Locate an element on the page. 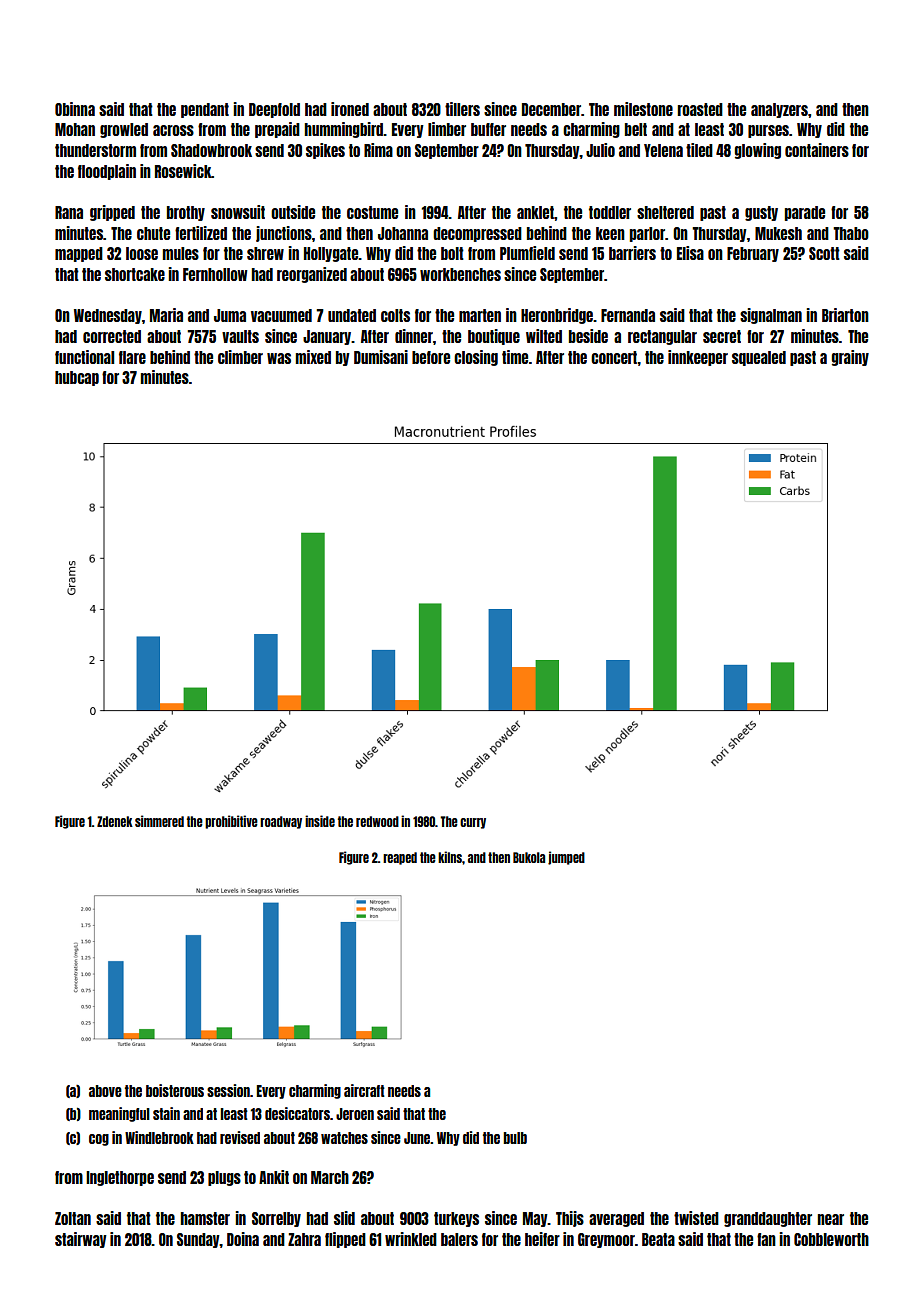 The height and width of the document is (1308, 924). mapped is located at coordinates (79, 254).
